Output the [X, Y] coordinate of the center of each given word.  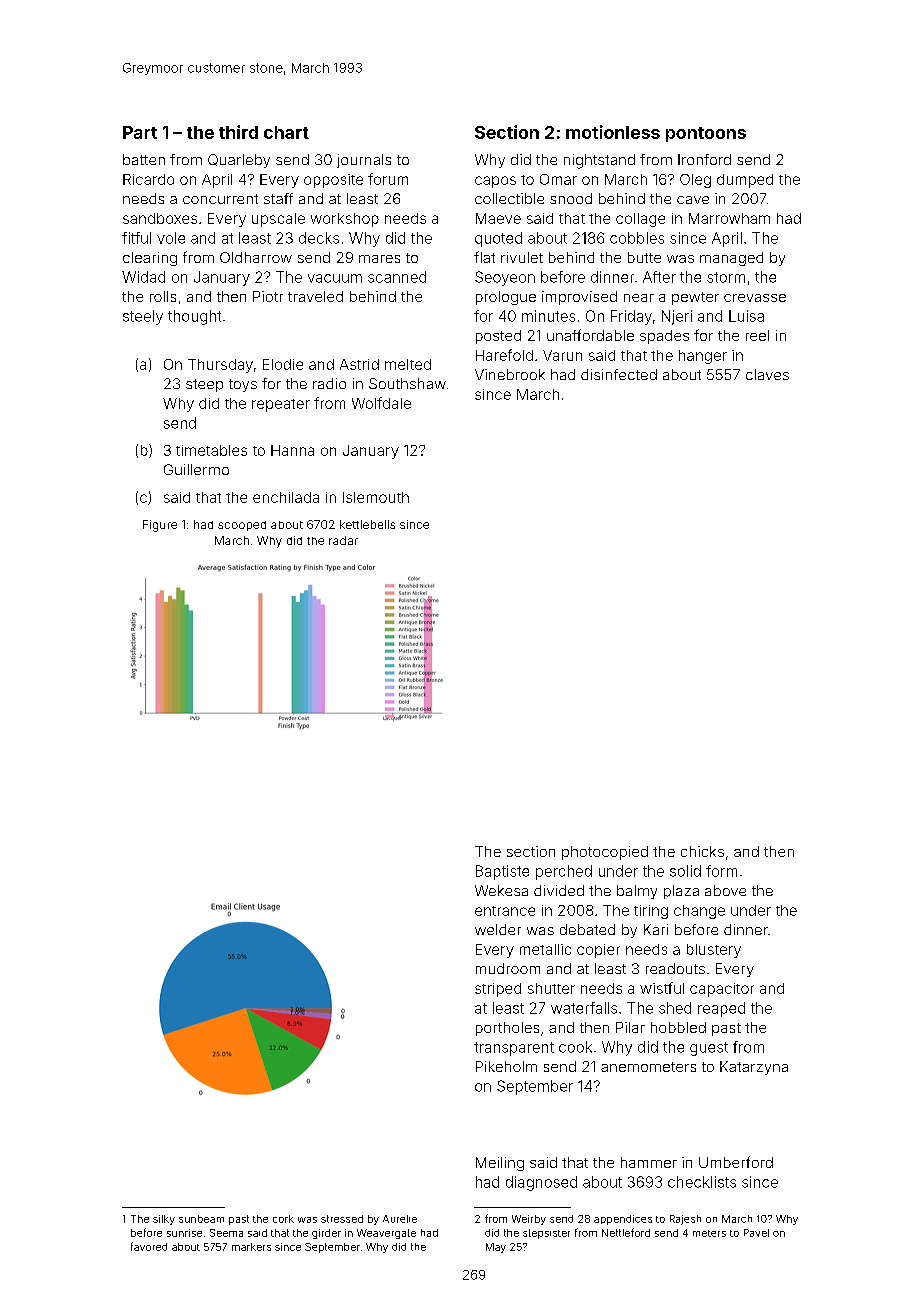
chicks [702, 851]
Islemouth [376, 497]
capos [495, 182]
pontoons [706, 134]
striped [498, 990]
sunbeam [201, 1219]
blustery [714, 951]
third [238, 132]
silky [164, 1220]
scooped [242, 526]
